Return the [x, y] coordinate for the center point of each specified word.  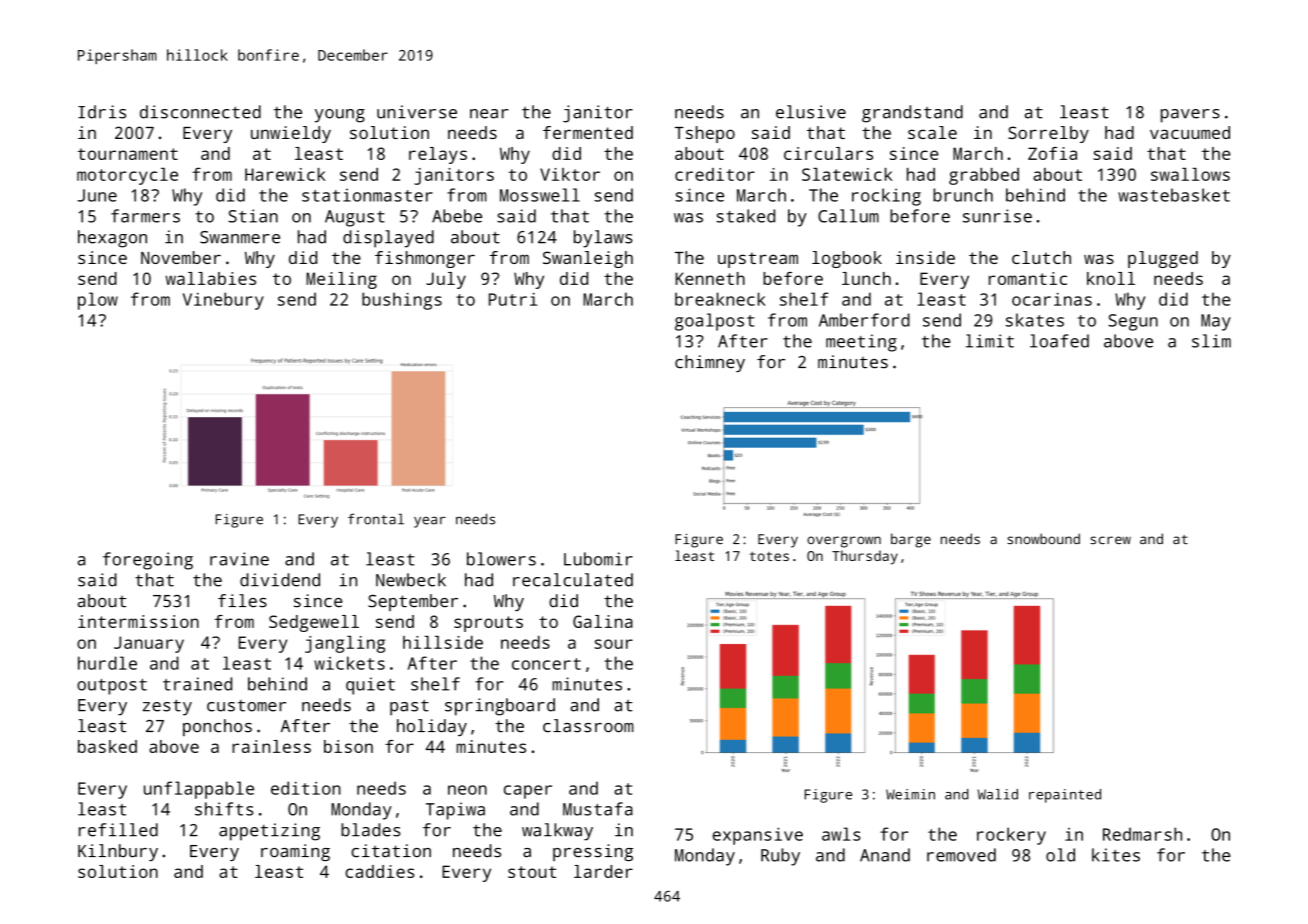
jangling [345, 644]
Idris [102, 112]
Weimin [910, 794]
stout [532, 872]
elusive [811, 112]
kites [1116, 855]
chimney [710, 363]
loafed [1059, 341]
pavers [1190, 116]
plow [98, 301]
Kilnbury [118, 852]
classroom [588, 726]
